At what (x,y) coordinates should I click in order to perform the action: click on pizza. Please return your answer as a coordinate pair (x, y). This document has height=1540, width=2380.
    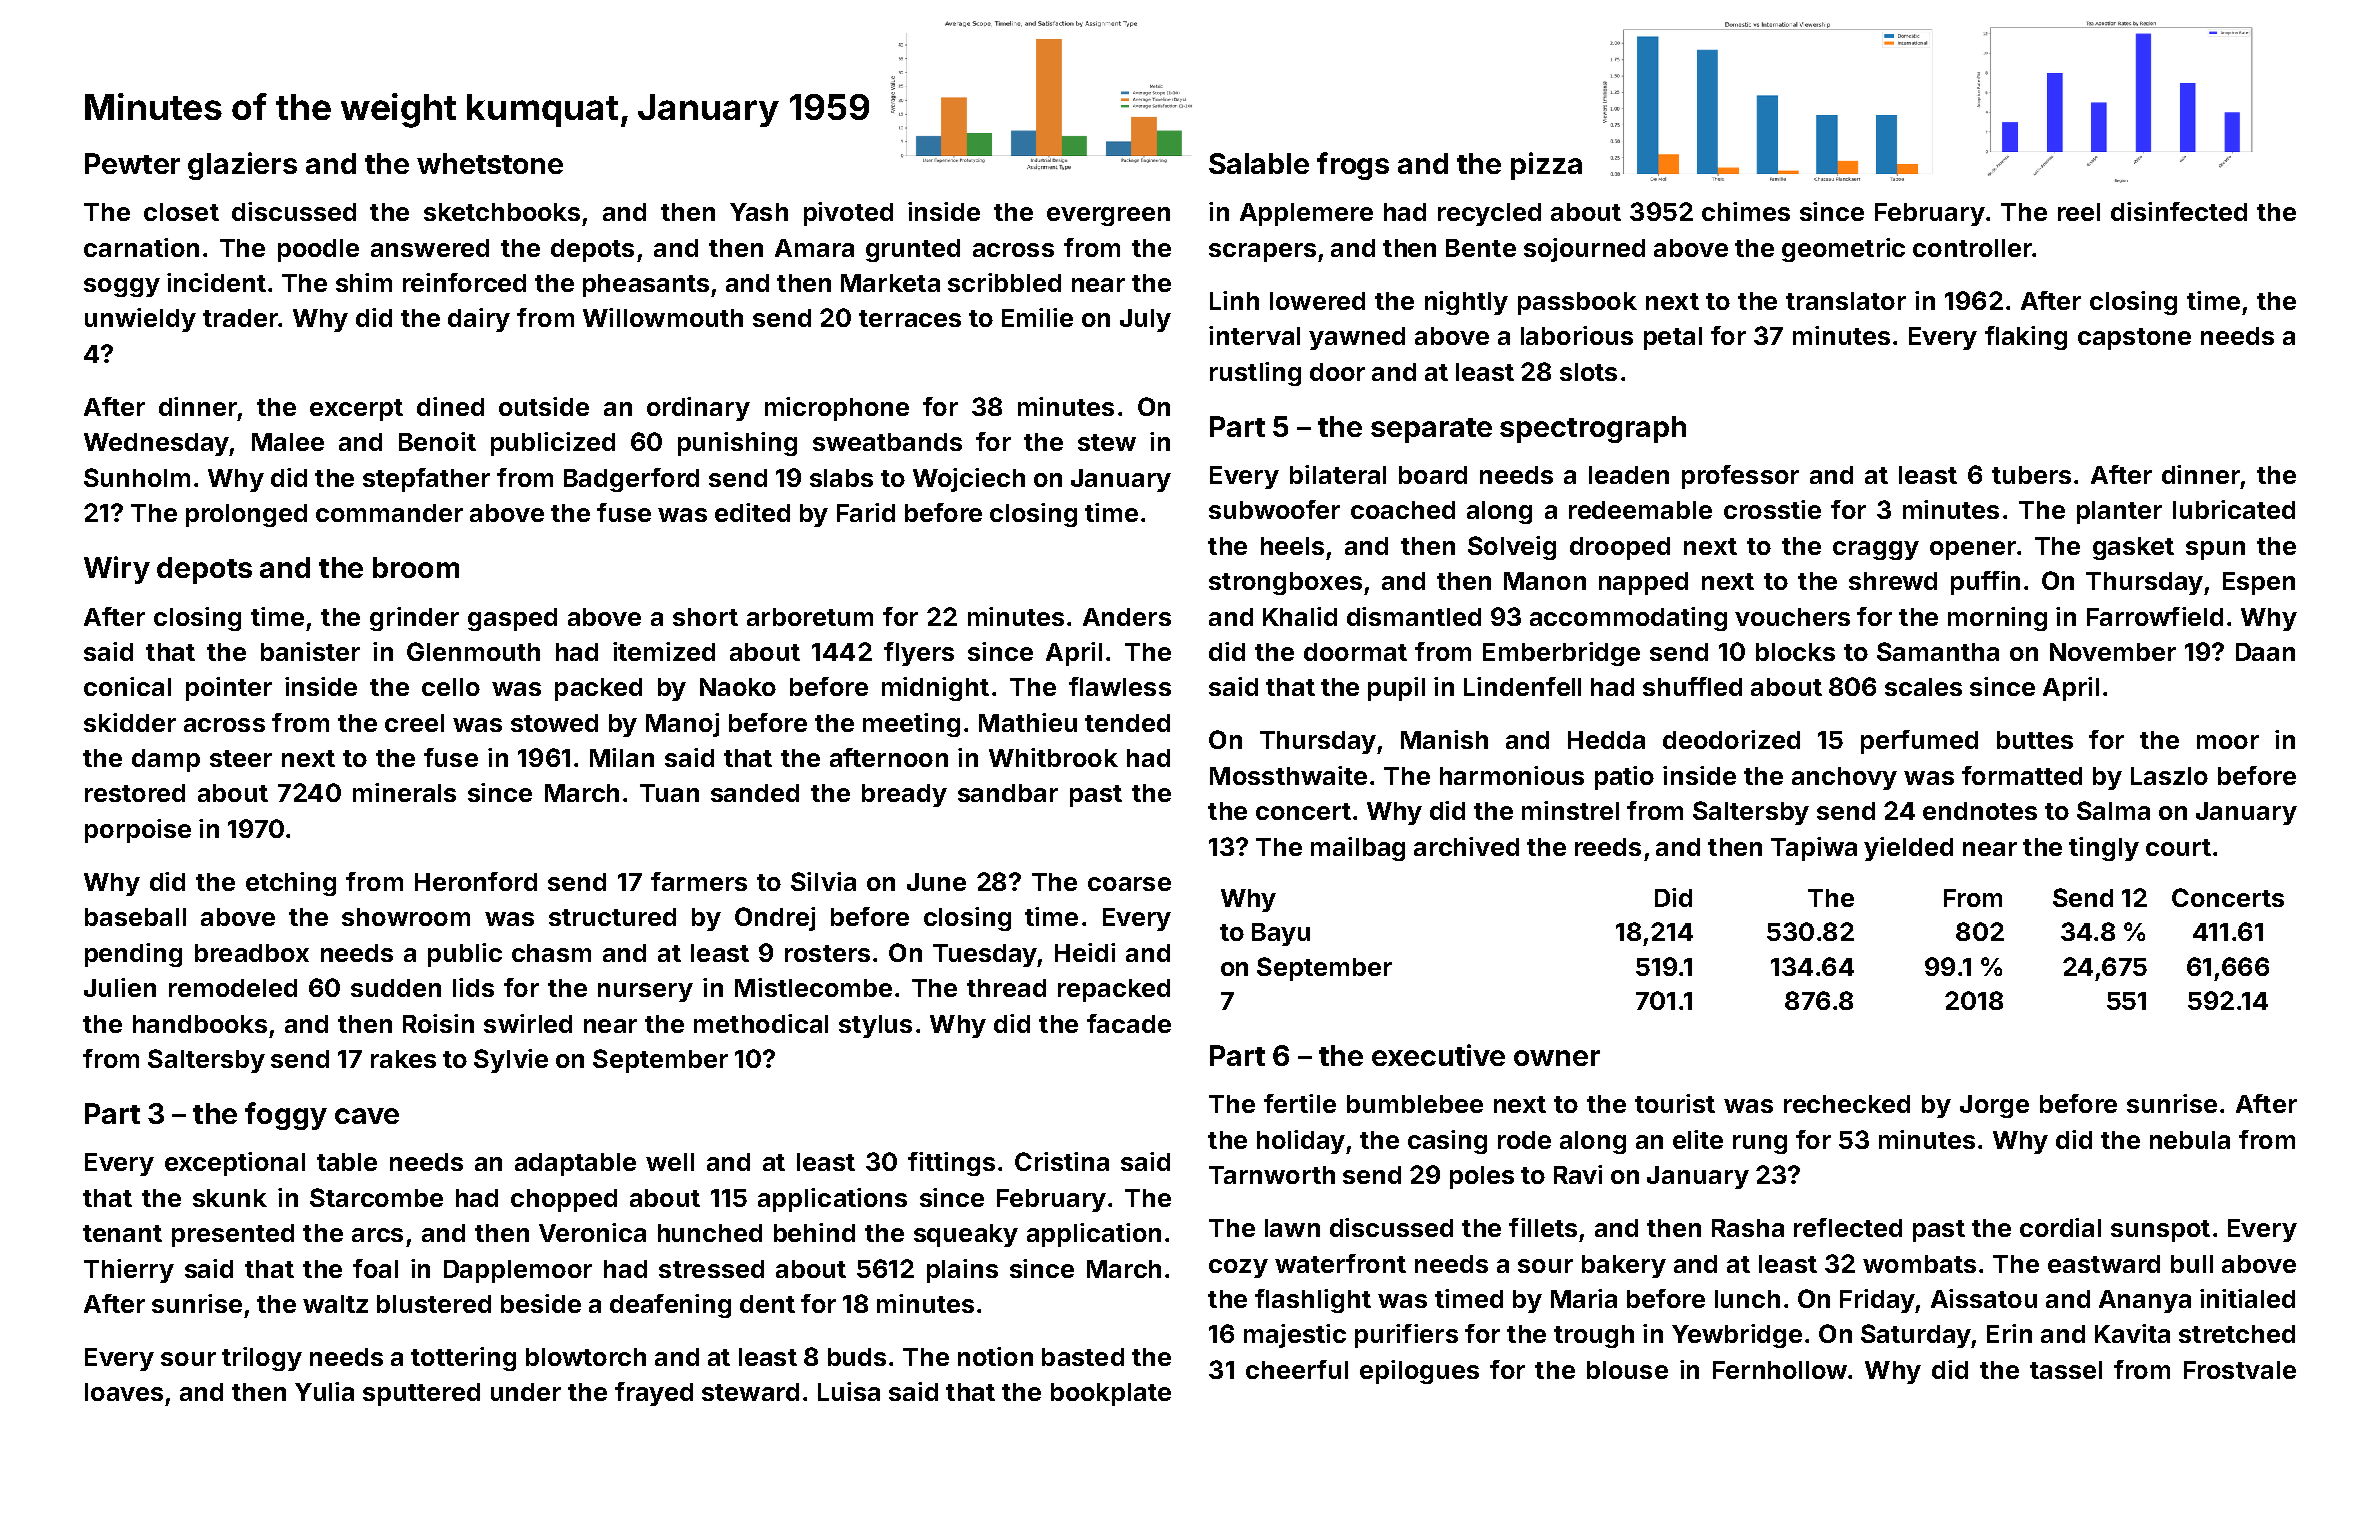
    Looking at the image, I should click on (1546, 166).
